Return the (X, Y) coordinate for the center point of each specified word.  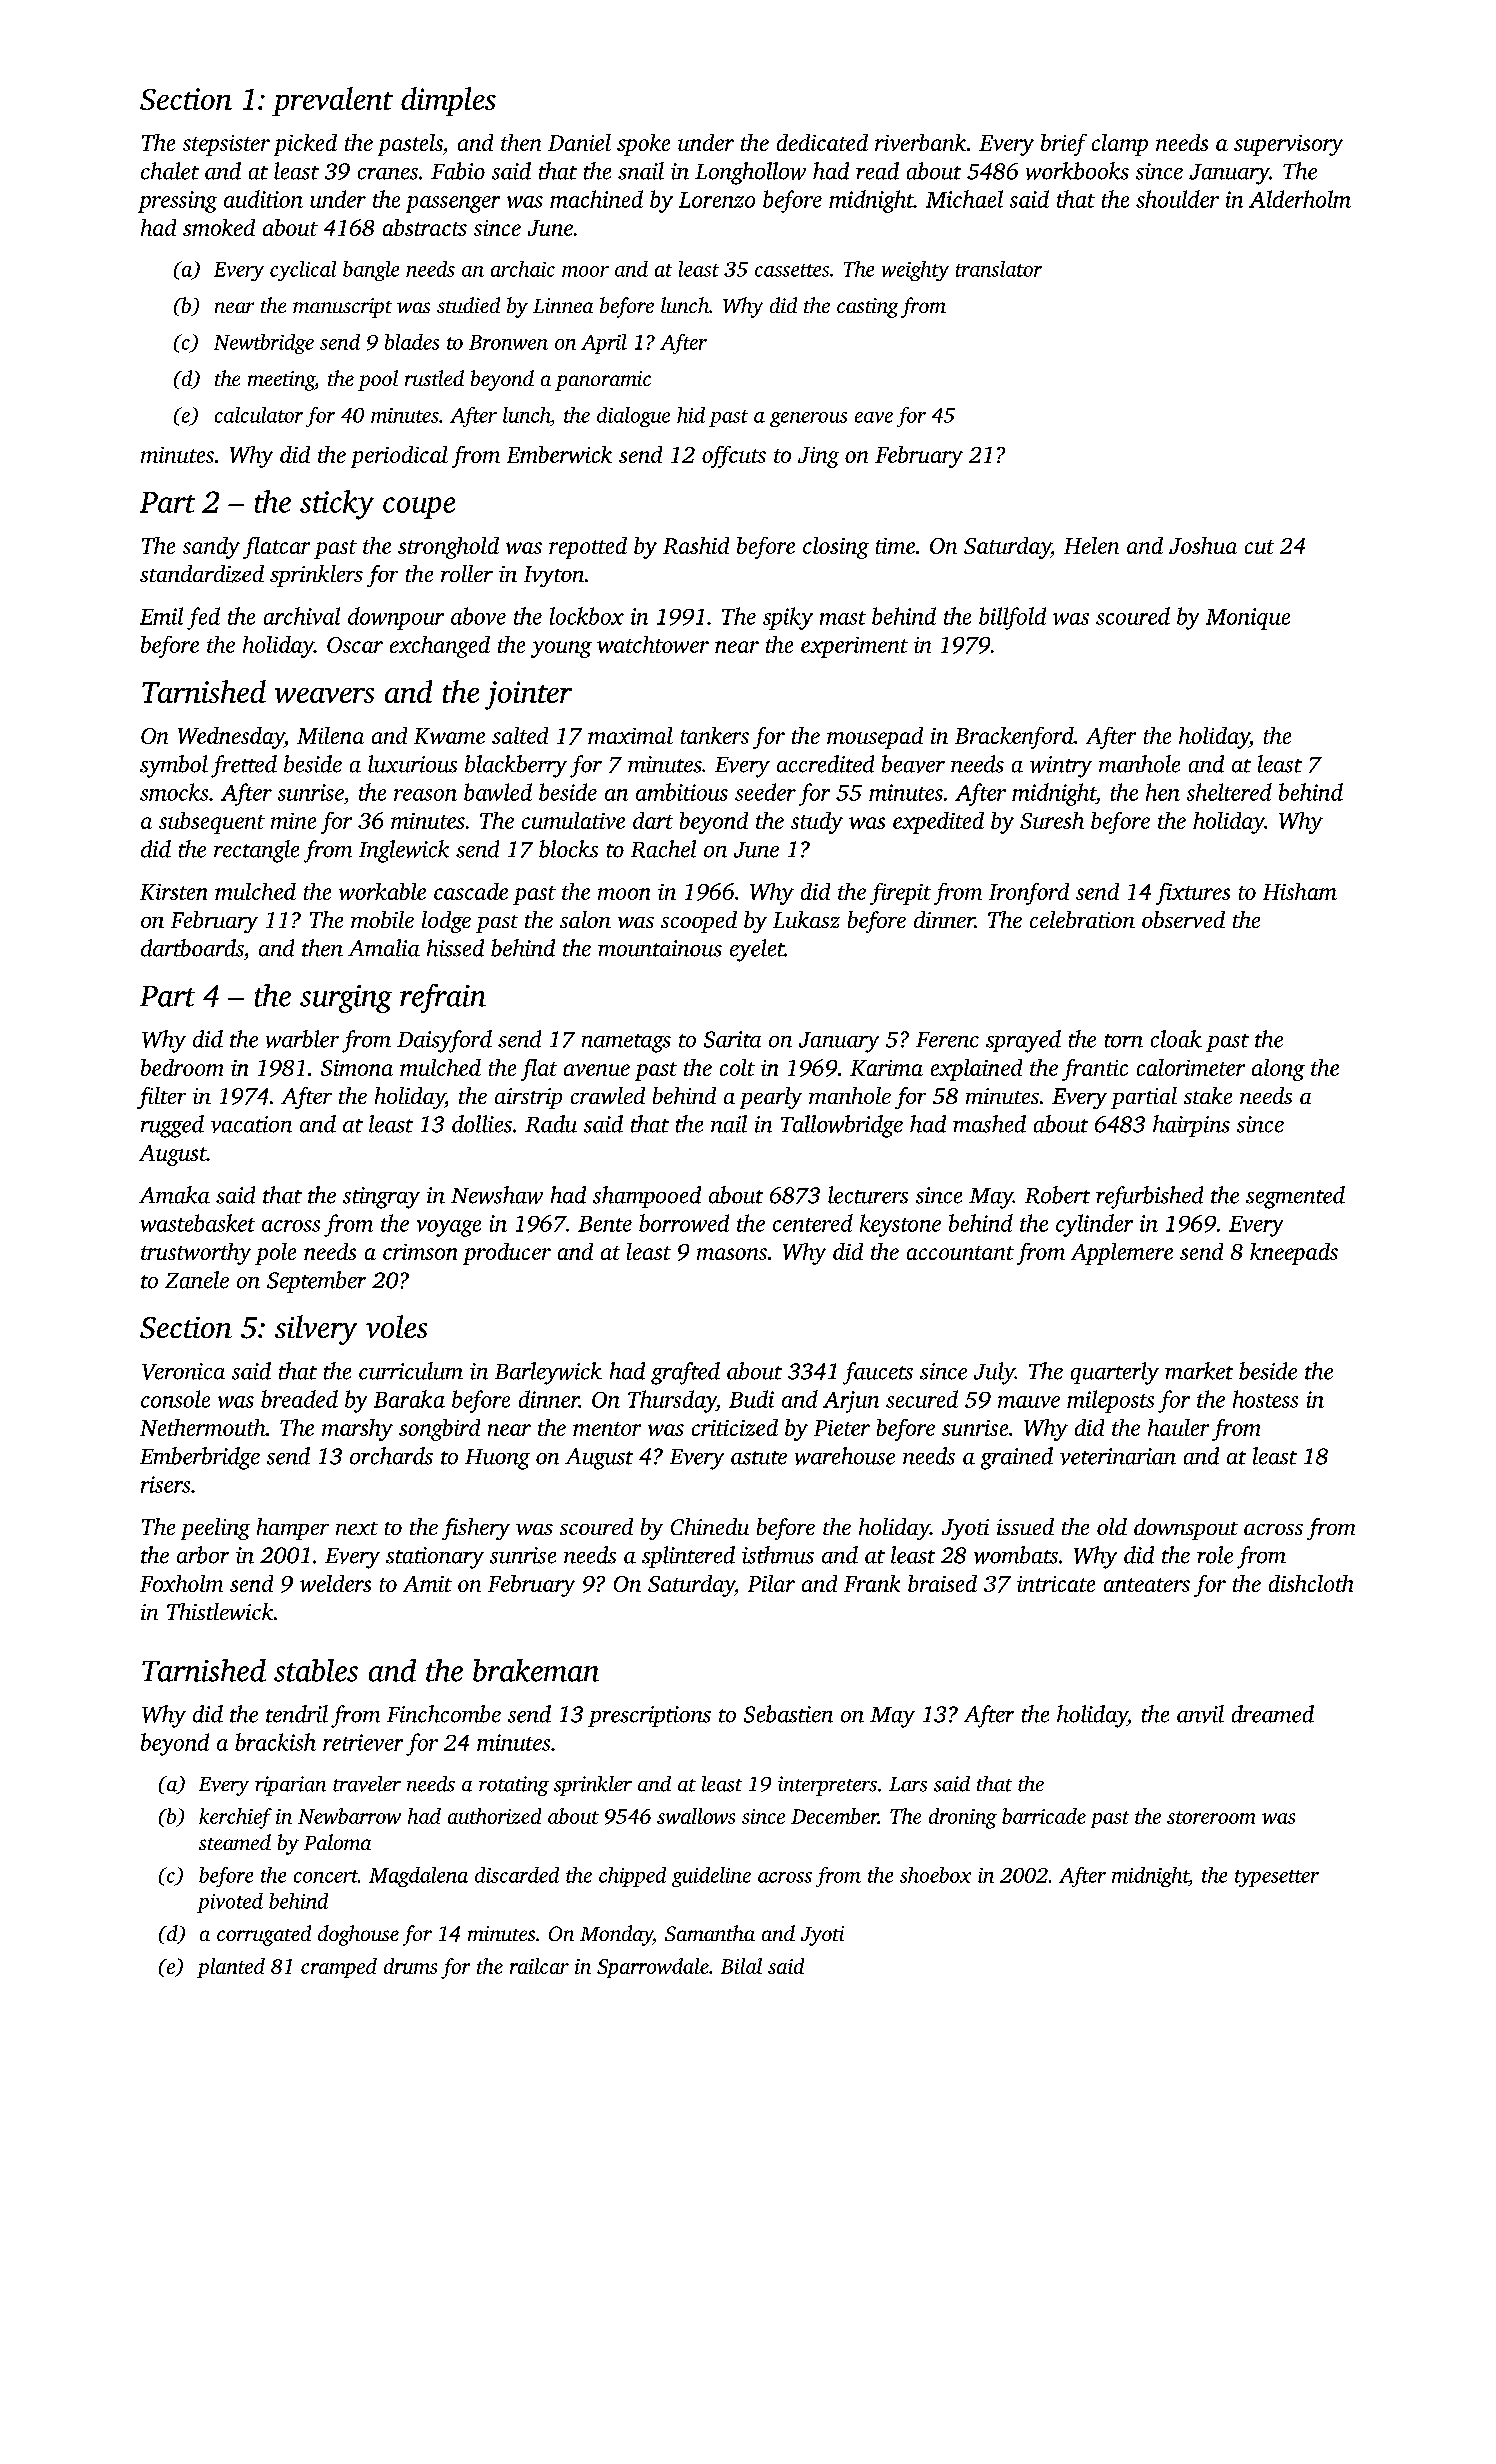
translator (999, 269)
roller (467, 573)
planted (231, 1968)
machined (596, 199)
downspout (1186, 1529)
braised (942, 1583)
